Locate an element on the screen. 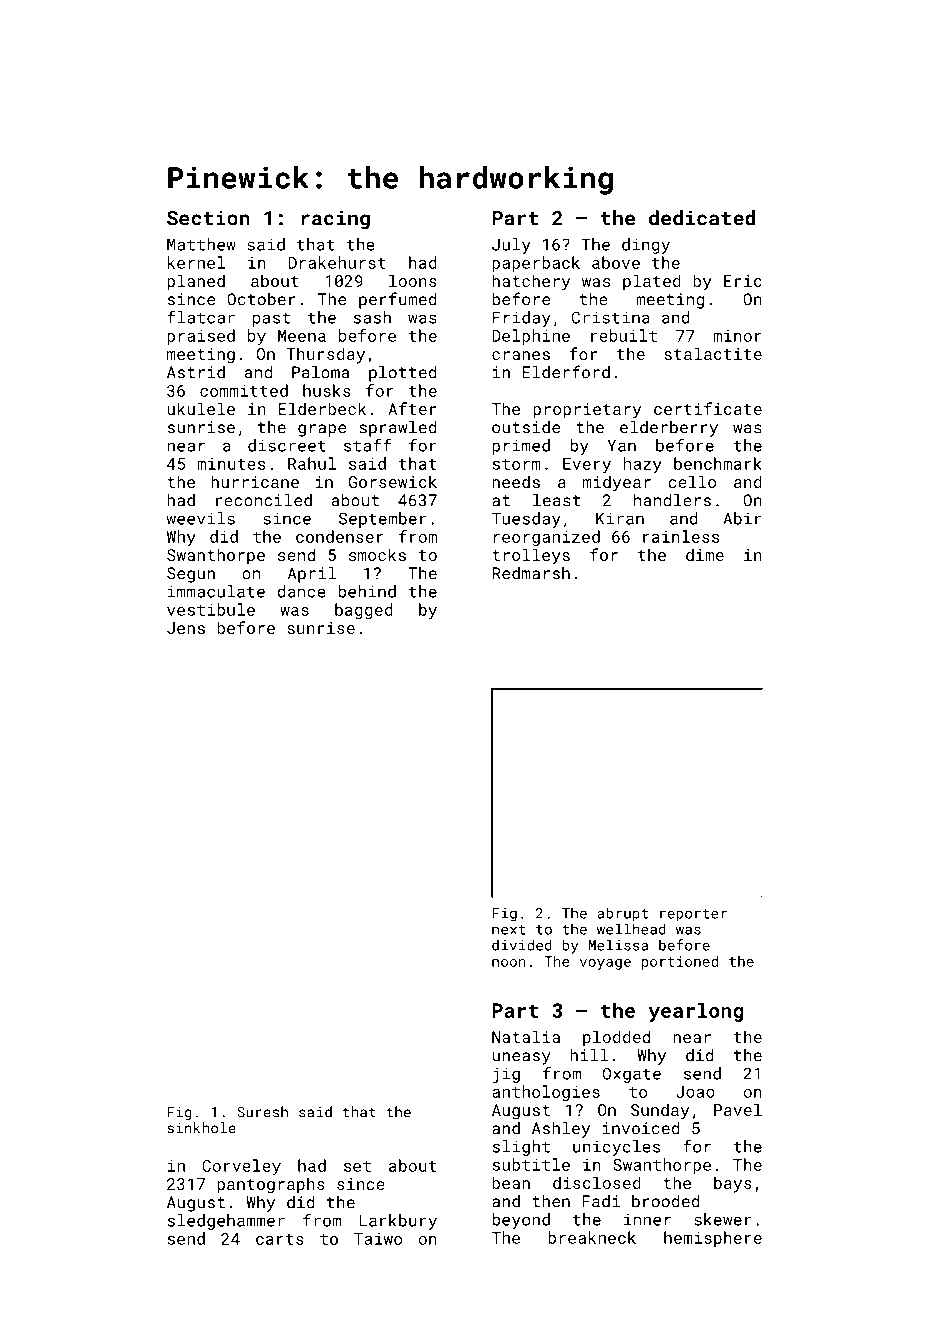  Suresh is located at coordinates (262, 1112).
